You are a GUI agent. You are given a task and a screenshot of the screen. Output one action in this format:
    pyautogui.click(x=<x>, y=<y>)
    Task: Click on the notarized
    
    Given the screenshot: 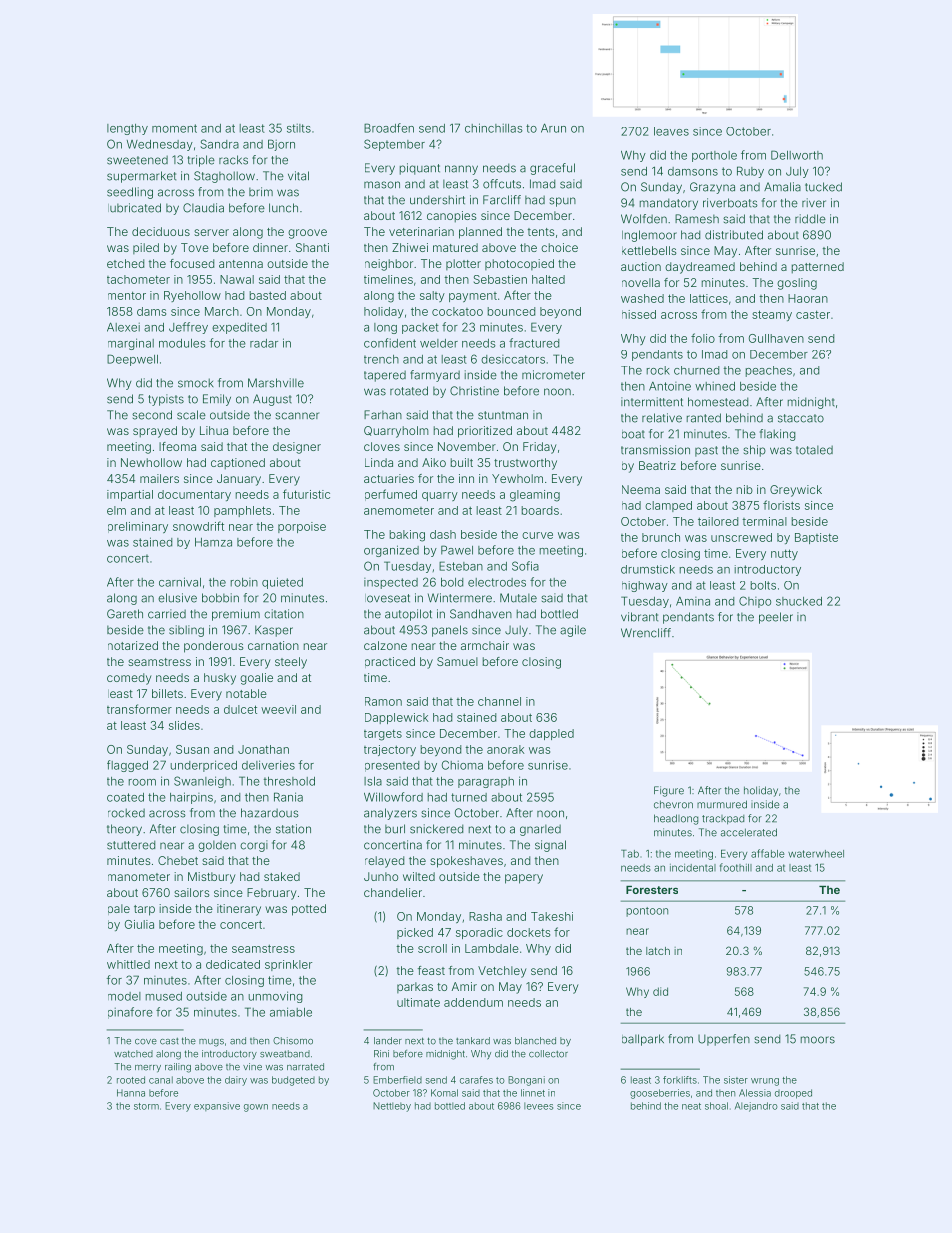 What is the action you would take?
    pyautogui.click(x=133, y=645)
